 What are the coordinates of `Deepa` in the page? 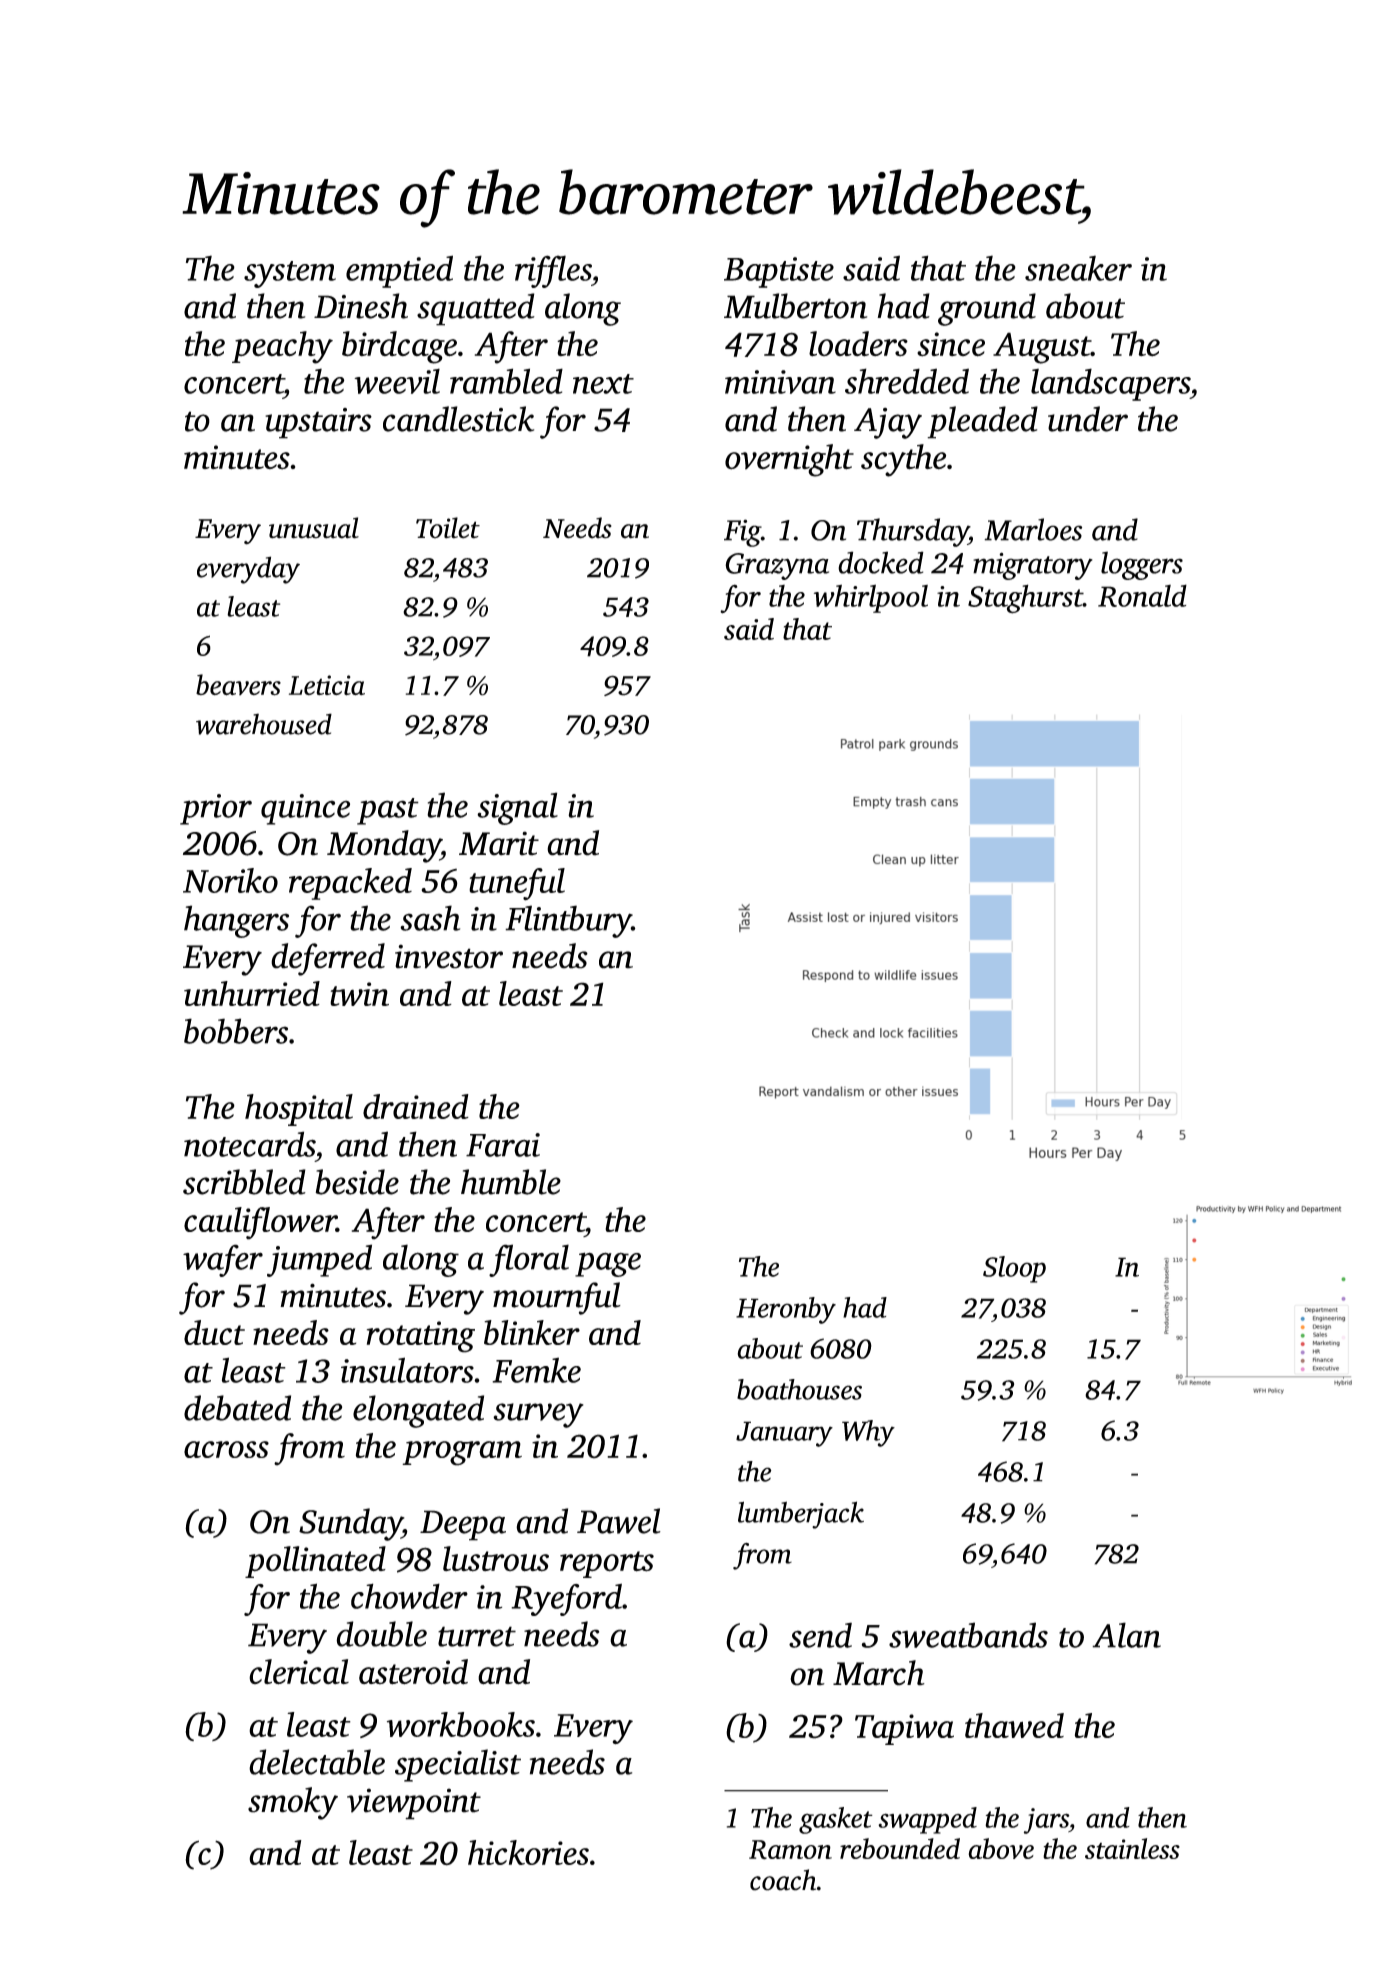 It's located at (463, 1525).
